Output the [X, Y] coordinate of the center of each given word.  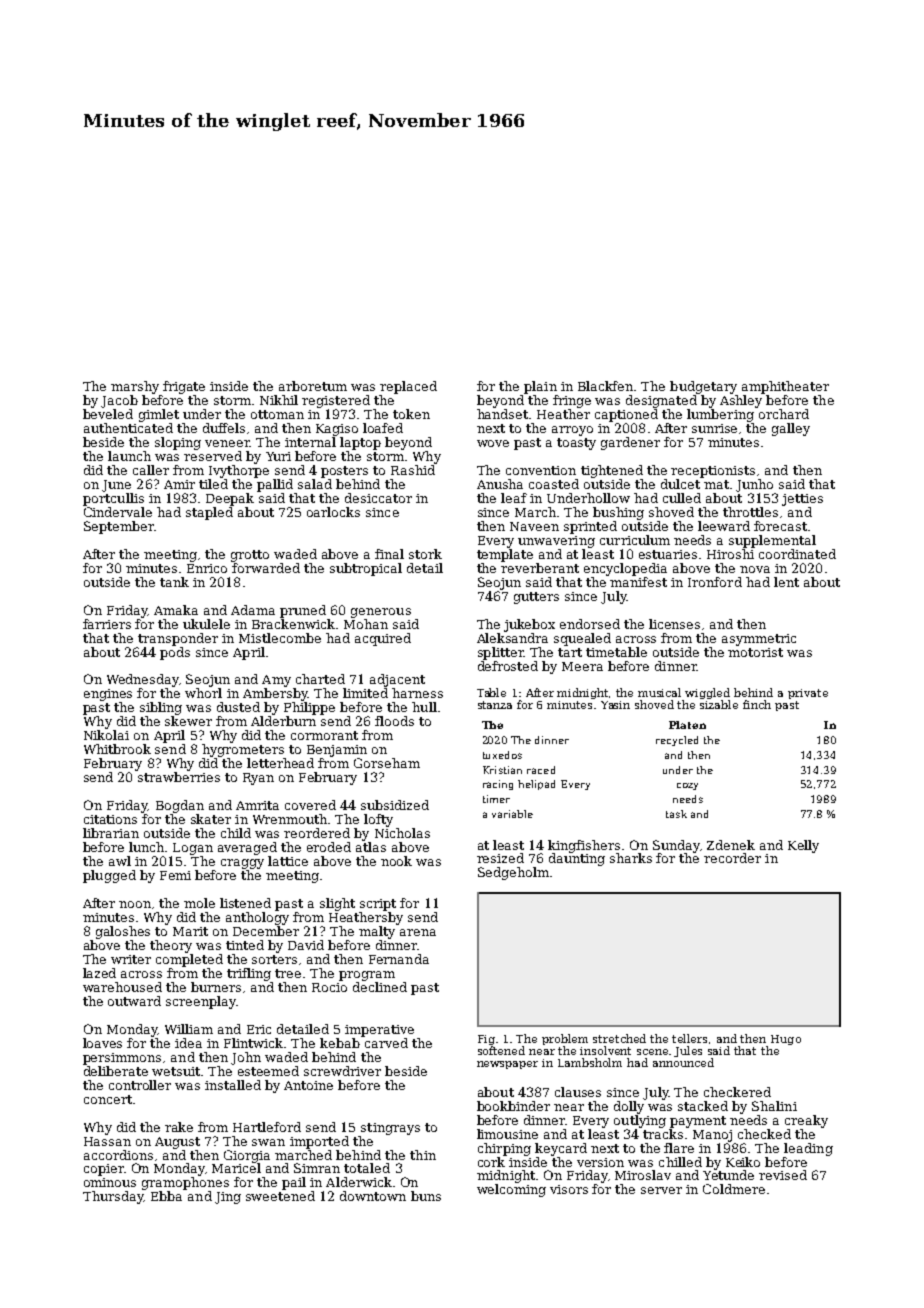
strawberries [179, 777]
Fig [486, 1040]
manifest [638, 582]
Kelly [803, 846]
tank [174, 582]
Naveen [534, 526]
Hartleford [267, 1127]
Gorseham [387, 763]
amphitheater [785, 387]
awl [120, 861]
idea [188, 1043]
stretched [619, 1038]
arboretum [313, 386]
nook [396, 861]
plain [540, 387]
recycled [677, 741]
